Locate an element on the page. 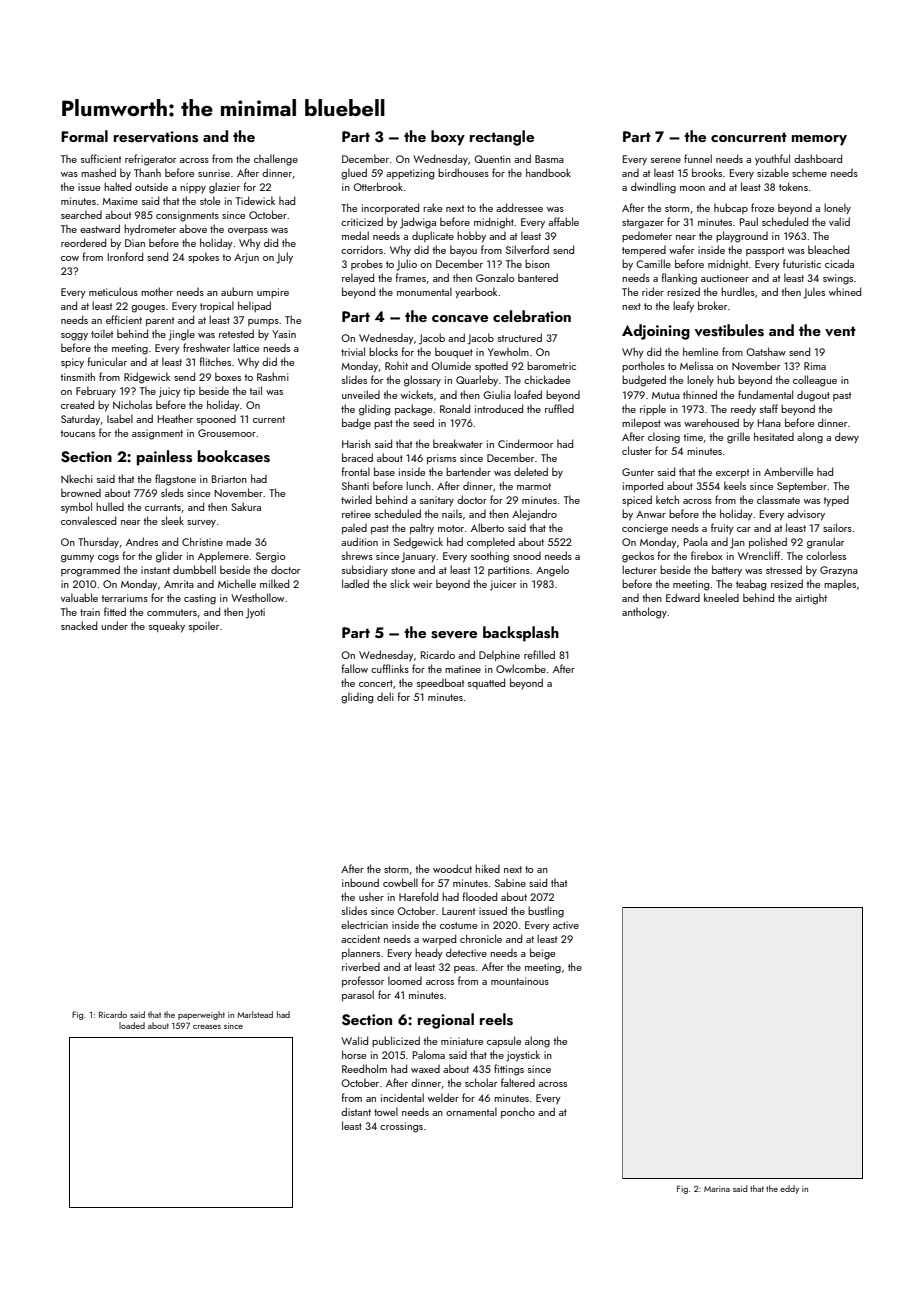 Image resolution: width=924 pixels, height=1308 pixels. active is located at coordinates (566, 925).
